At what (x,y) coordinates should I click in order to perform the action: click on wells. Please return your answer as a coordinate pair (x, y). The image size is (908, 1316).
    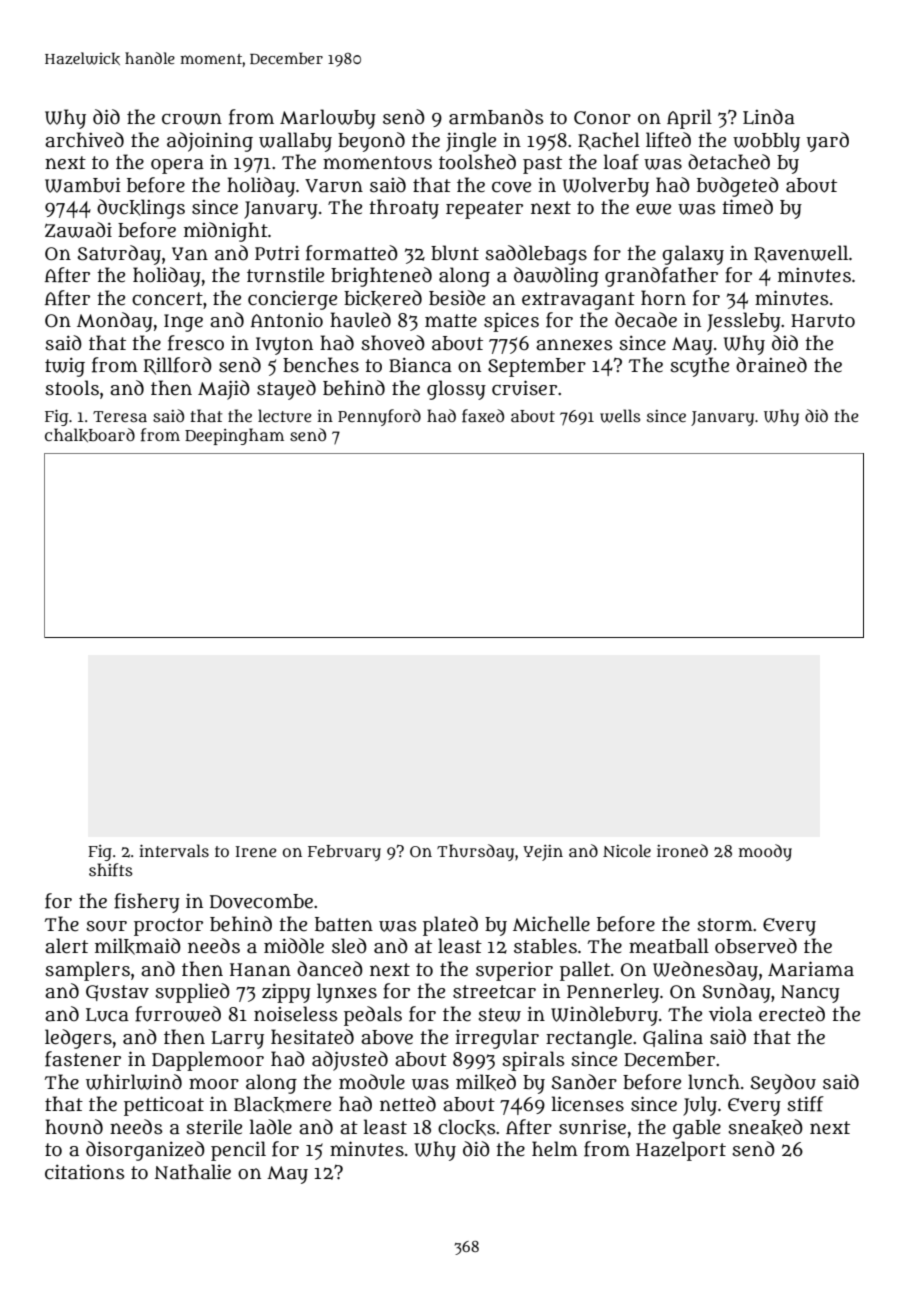
    Looking at the image, I should click on (620, 416).
